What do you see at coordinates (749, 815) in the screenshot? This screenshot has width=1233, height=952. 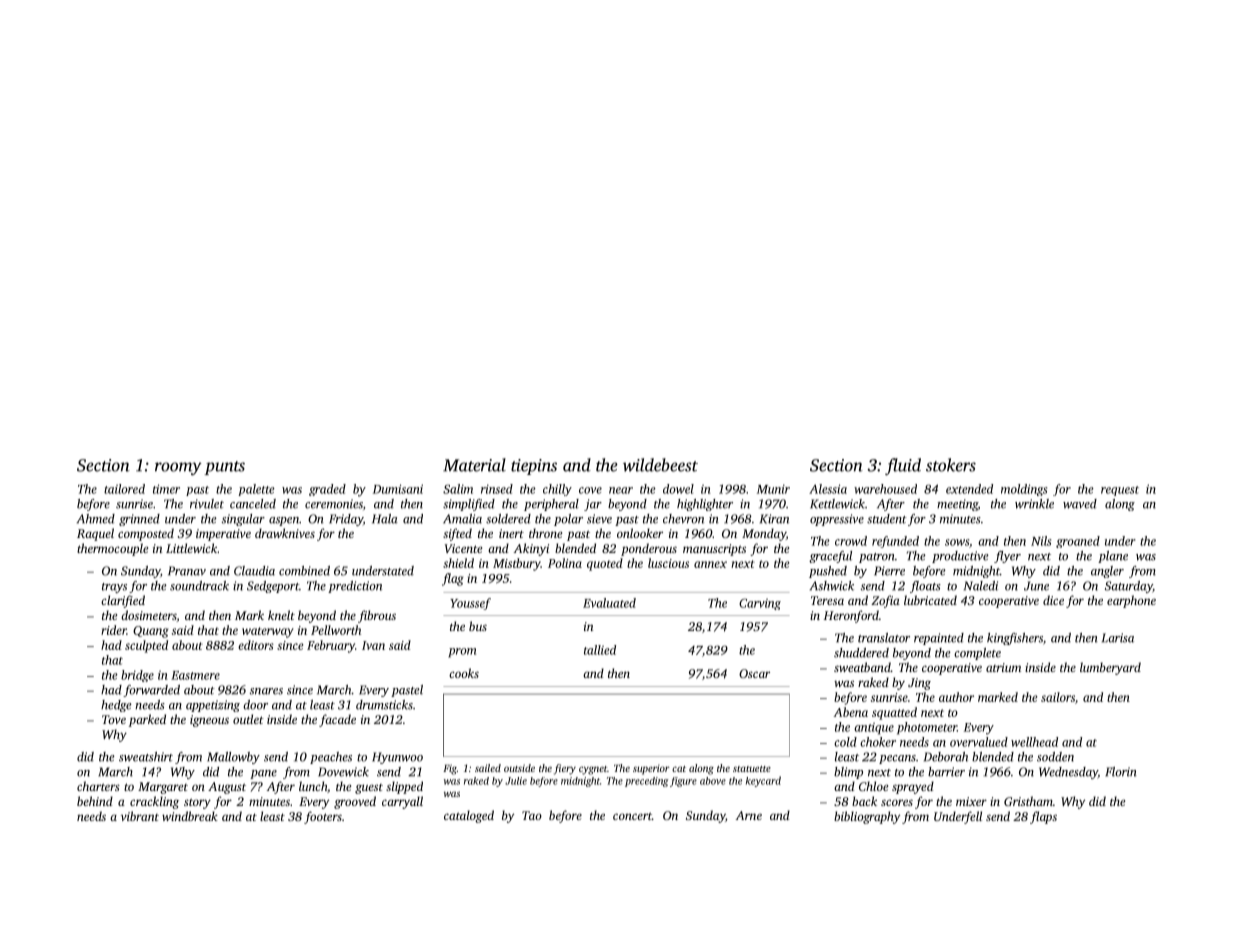 I see `Arne` at bounding box center [749, 815].
